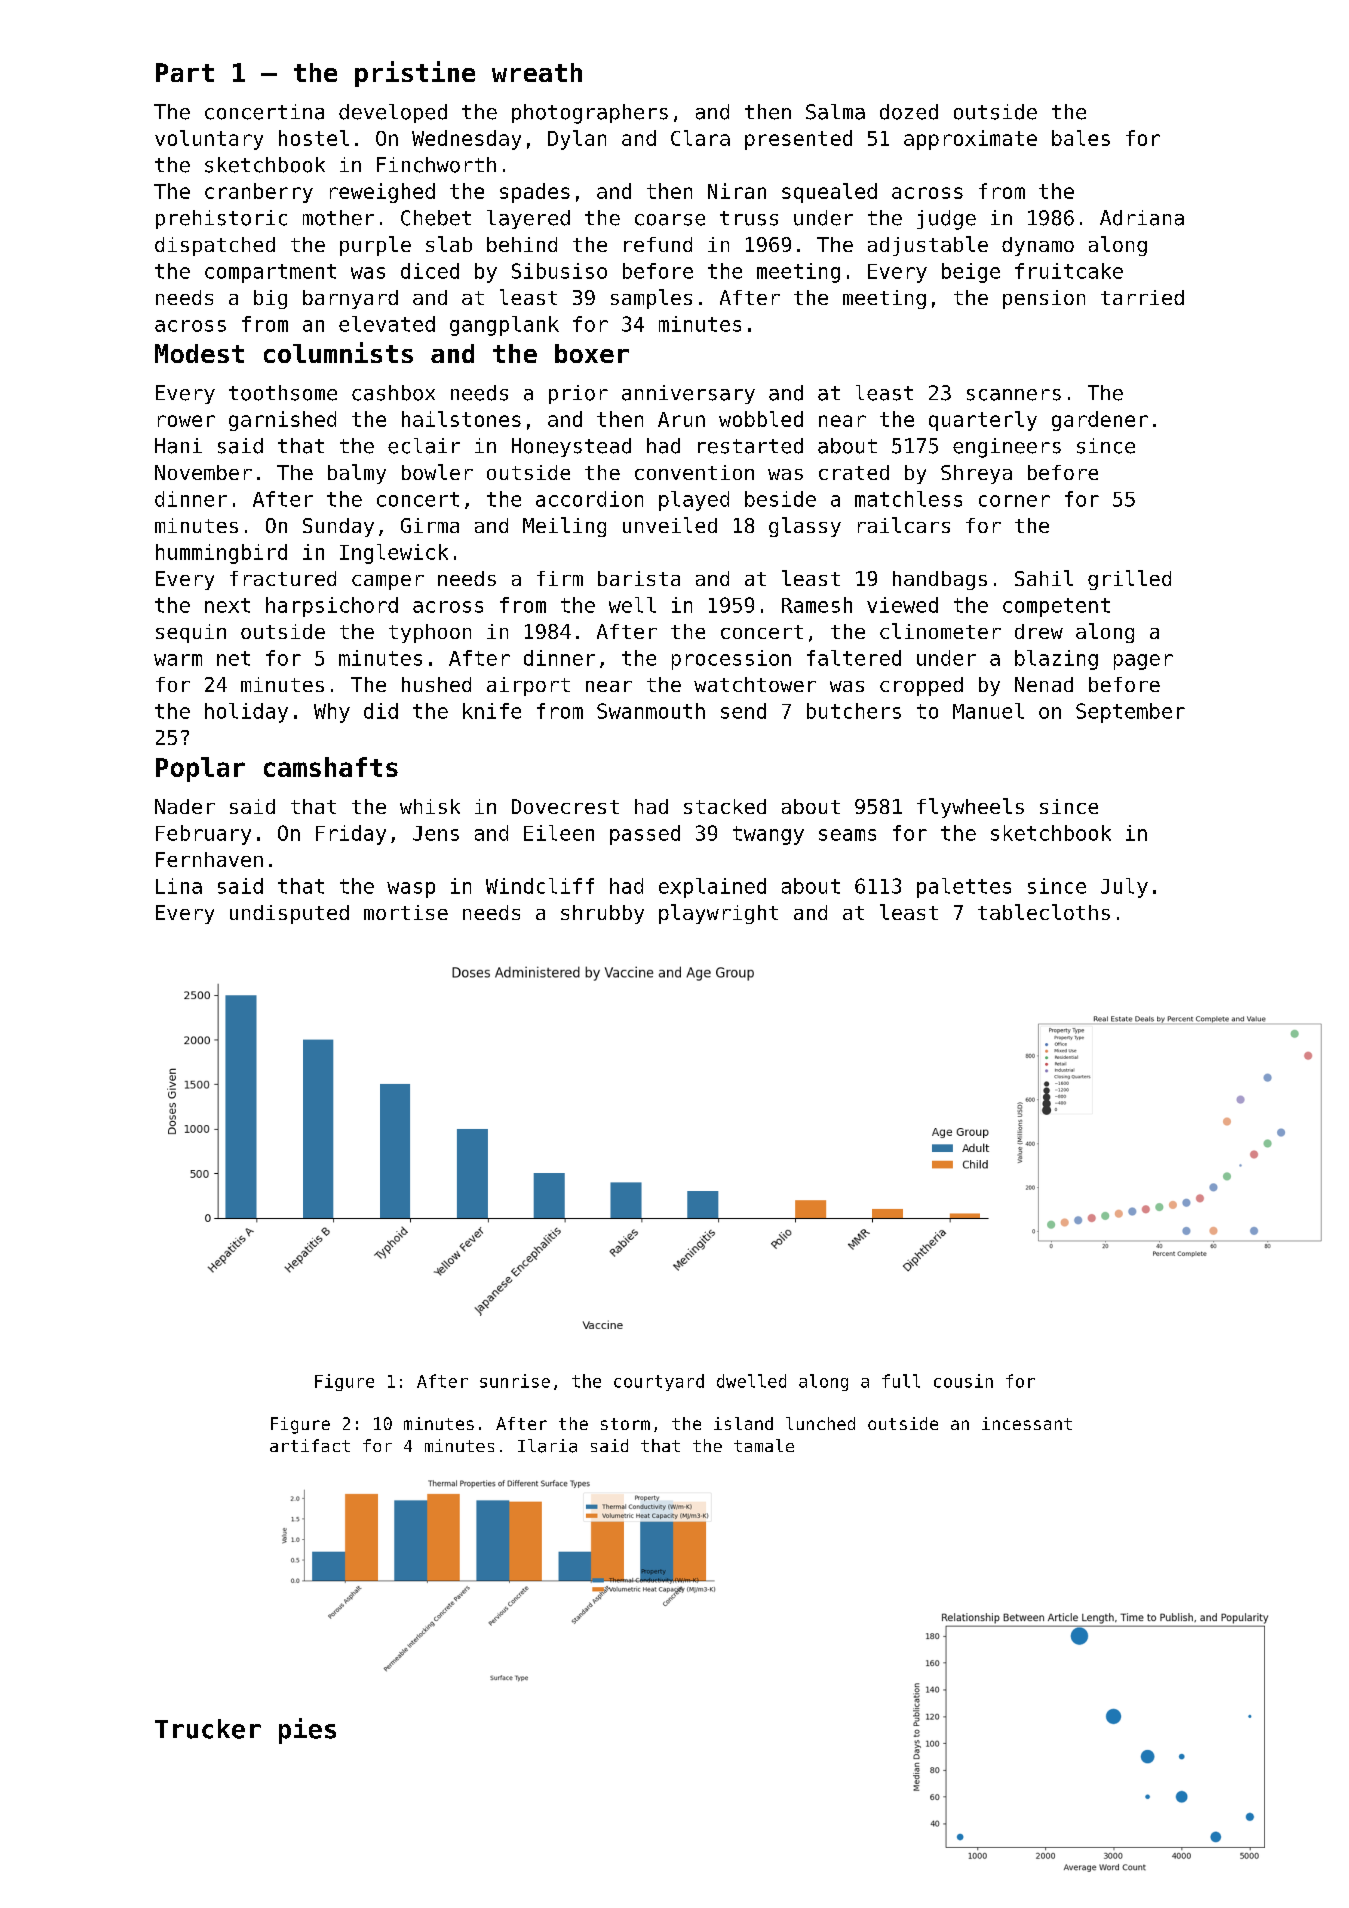 This page has width=1349, height=1908. I want to click on developed, so click(393, 113).
